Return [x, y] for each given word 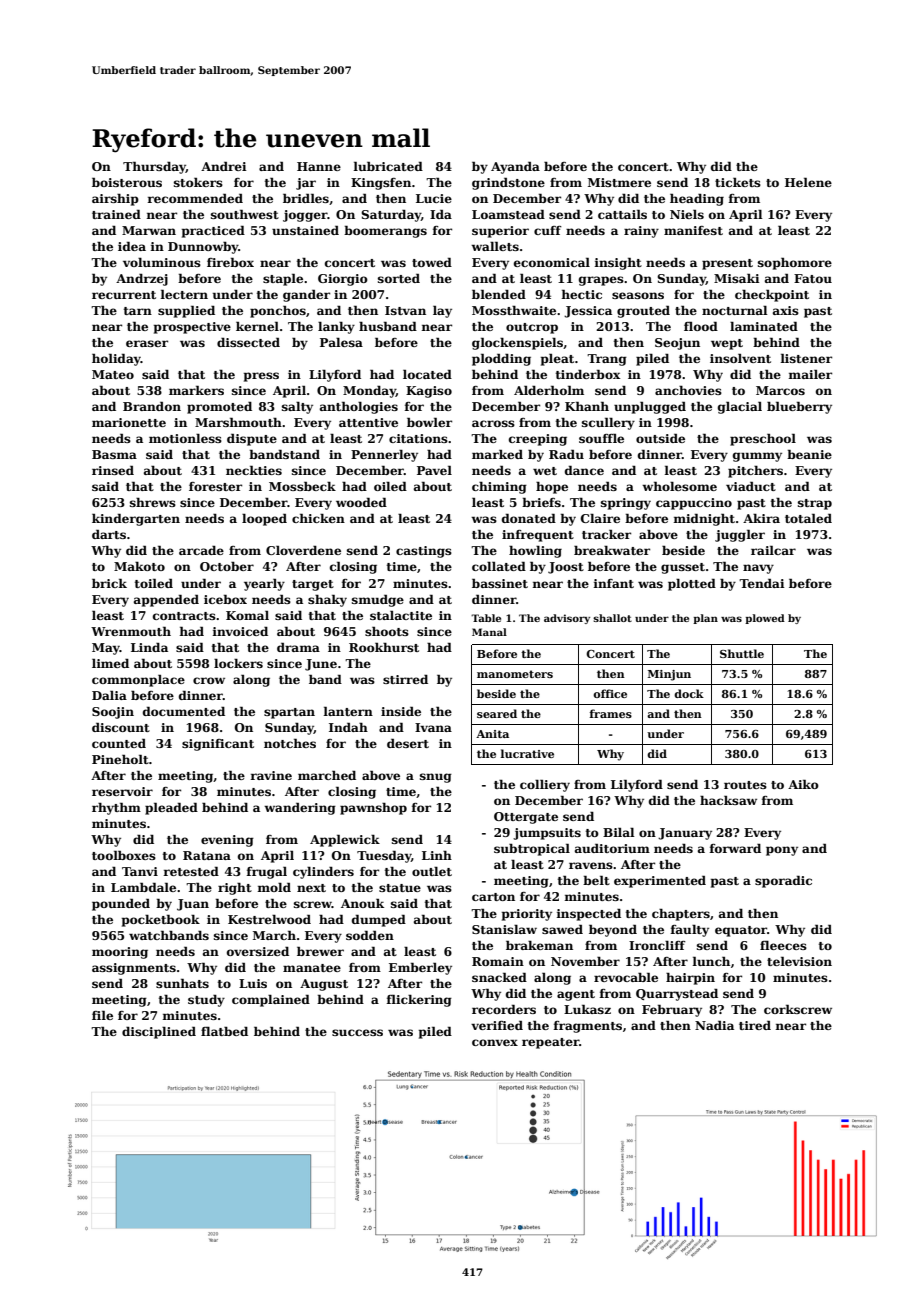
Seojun [677, 344]
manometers [515, 674]
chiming [499, 488]
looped [264, 519]
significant [218, 745]
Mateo [113, 374]
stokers [198, 182]
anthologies [359, 407]
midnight [704, 519]
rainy [641, 232]
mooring [120, 953]
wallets [495, 246]
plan [705, 619]
